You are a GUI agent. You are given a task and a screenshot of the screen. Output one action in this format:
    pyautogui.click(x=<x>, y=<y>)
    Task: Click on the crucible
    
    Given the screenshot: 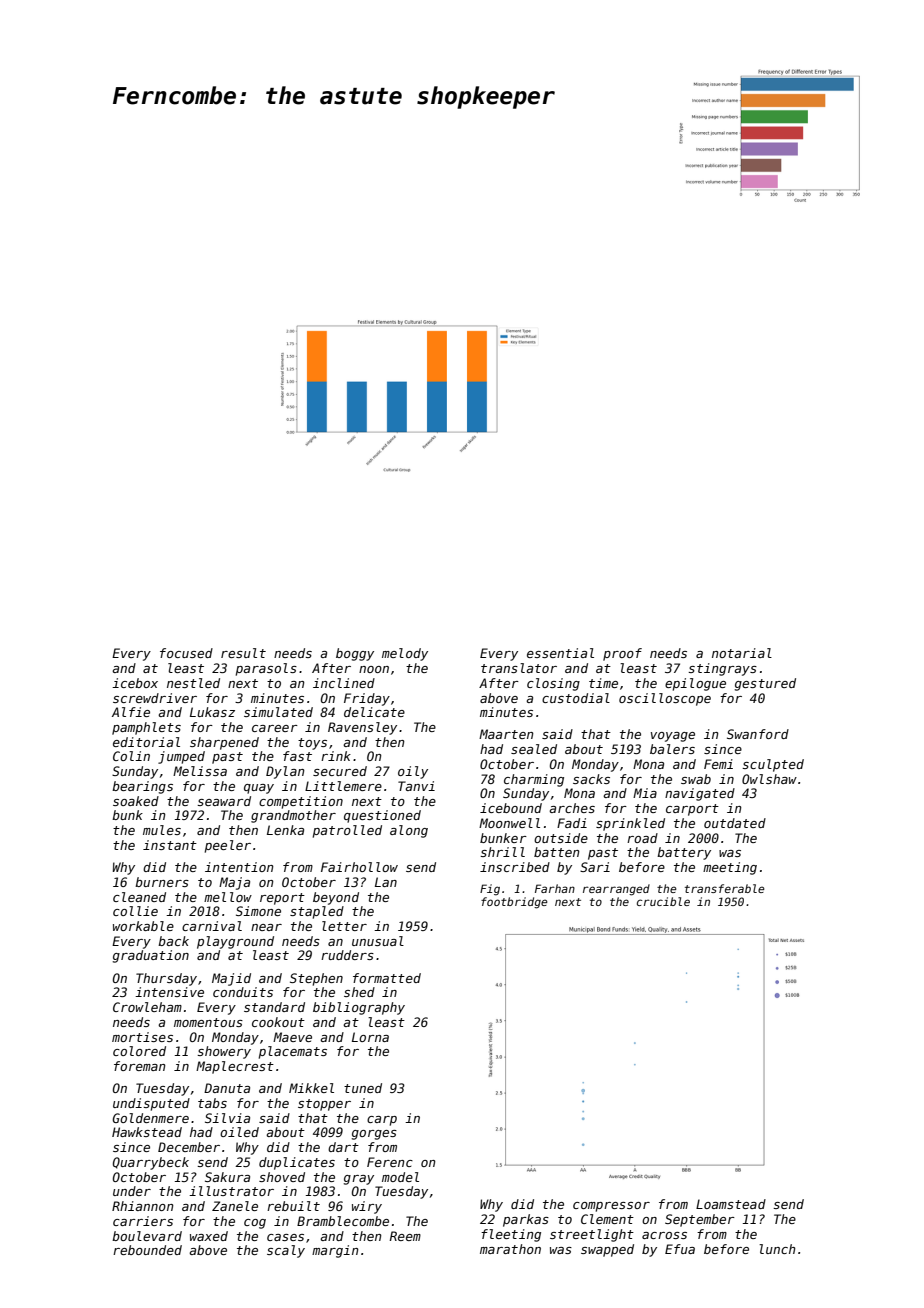 What is the action you would take?
    pyautogui.click(x=663, y=901)
